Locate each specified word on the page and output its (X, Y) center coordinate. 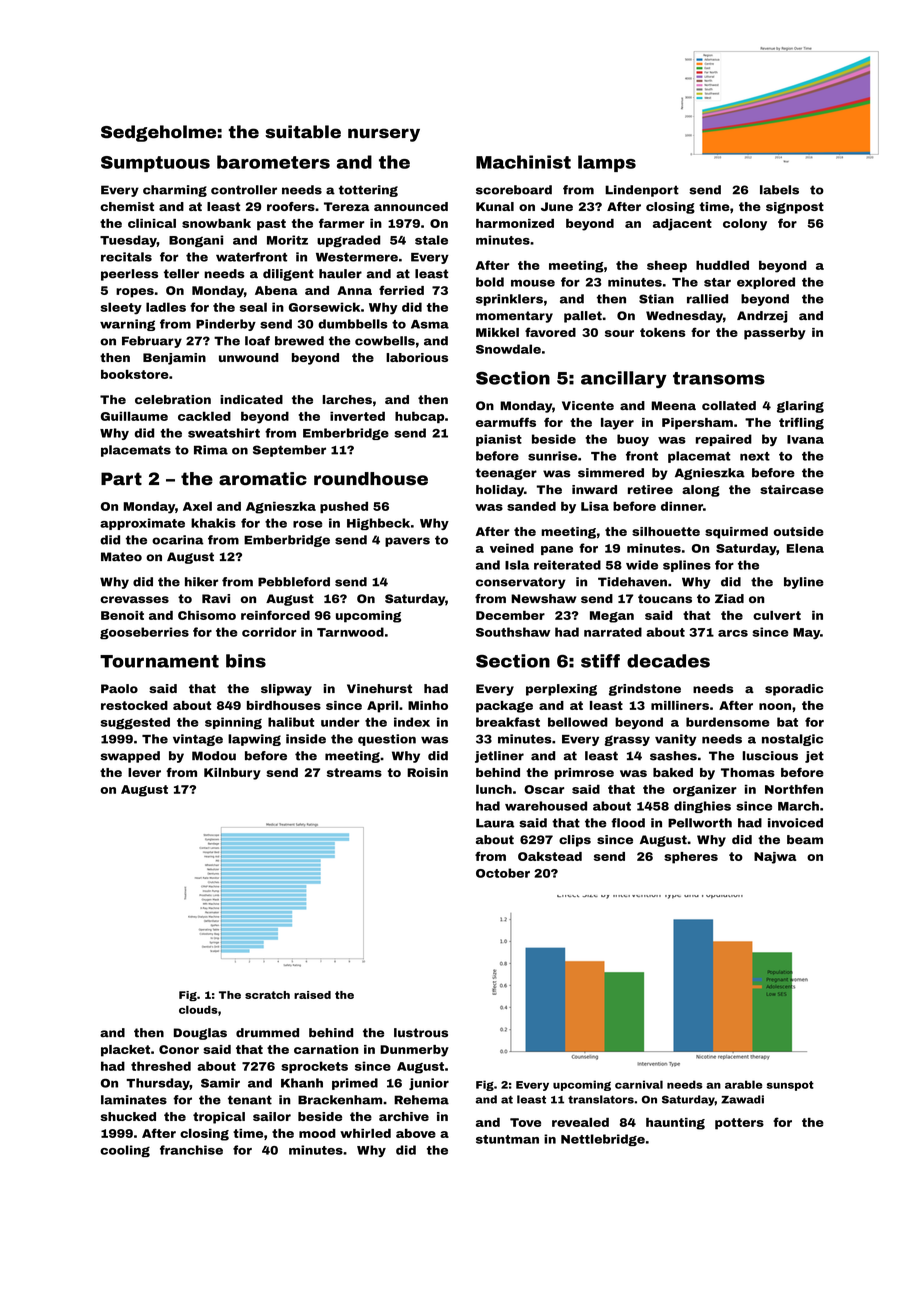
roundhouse (371, 479)
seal (253, 307)
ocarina (178, 540)
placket (125, 1051)
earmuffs (506, 422)
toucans (665, 598)
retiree (650, 489)
